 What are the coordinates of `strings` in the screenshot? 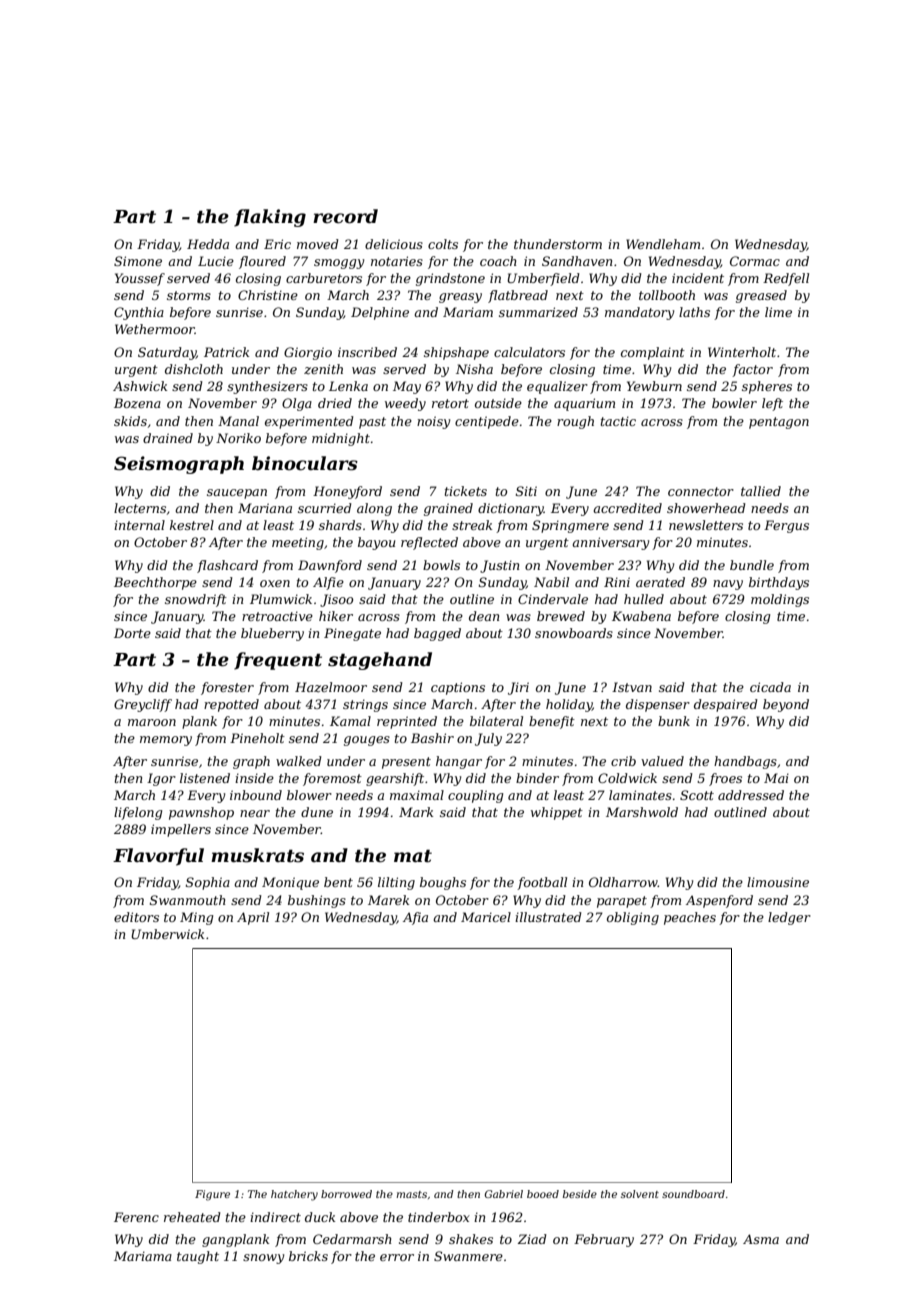 It's located at (365, 705).
